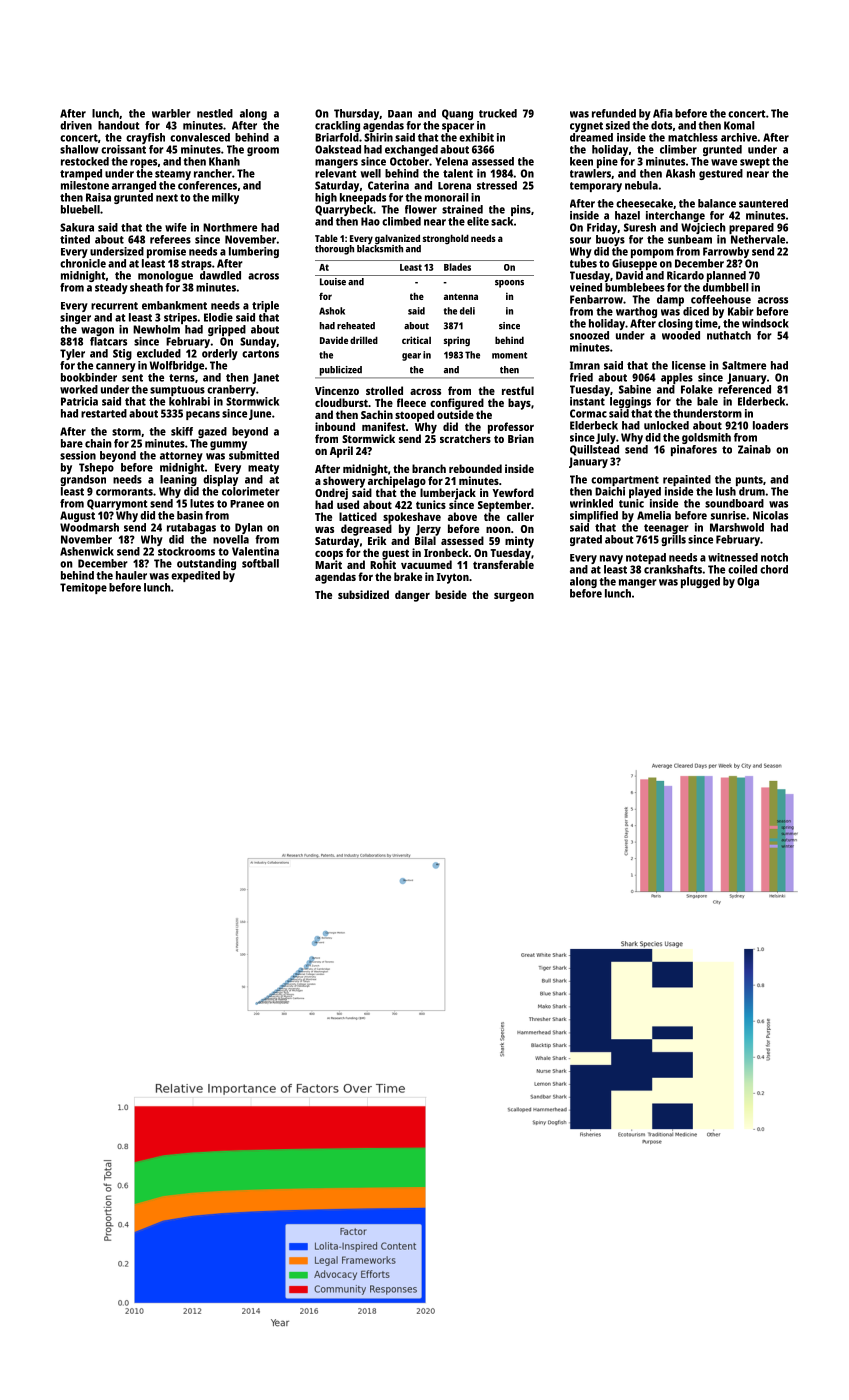 The width and height of the screenshot is (849, 1400). What do you see at coordinates (400, 114) in the screenshot?
I see `Daan` at bounding box center [400, 114].
